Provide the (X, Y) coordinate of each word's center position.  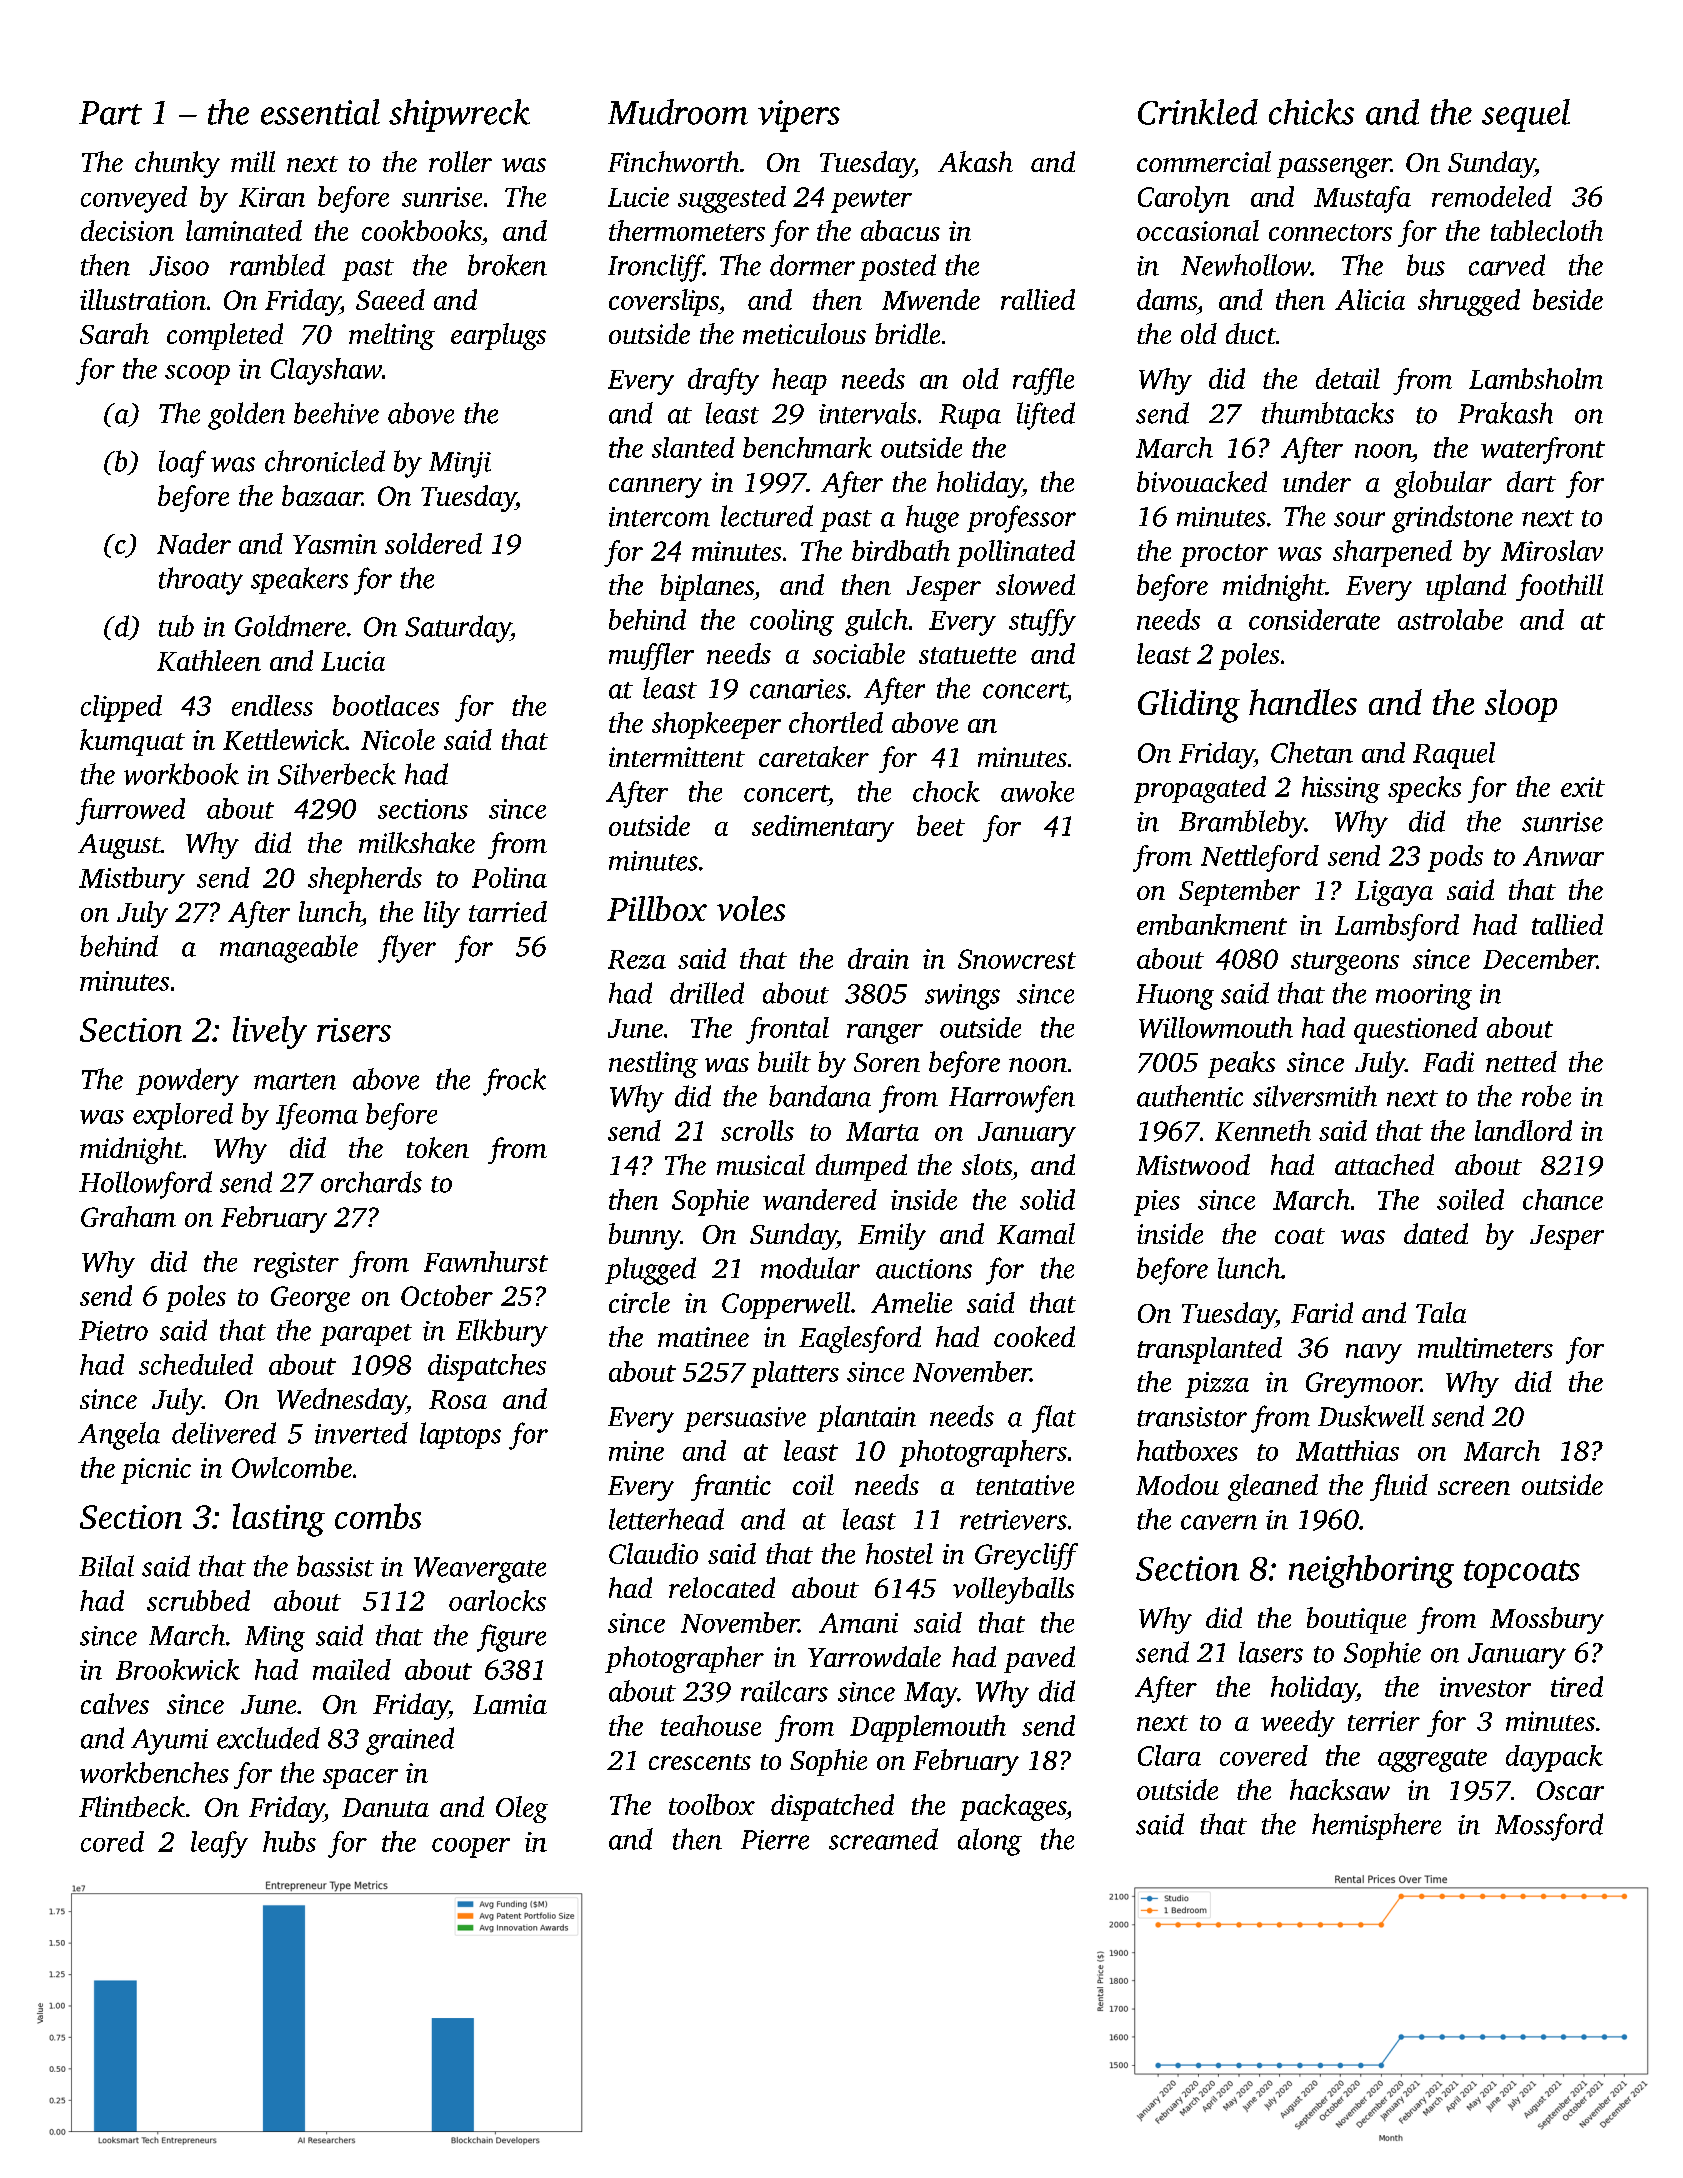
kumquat (132, 742)
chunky (177, 164)
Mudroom (678, 112)
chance (1563, 1199)
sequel (1526, 115)
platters (795, 1374)
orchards (371, 1182)
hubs (289, 1841)
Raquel (1454, 755)
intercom (659, 517)
